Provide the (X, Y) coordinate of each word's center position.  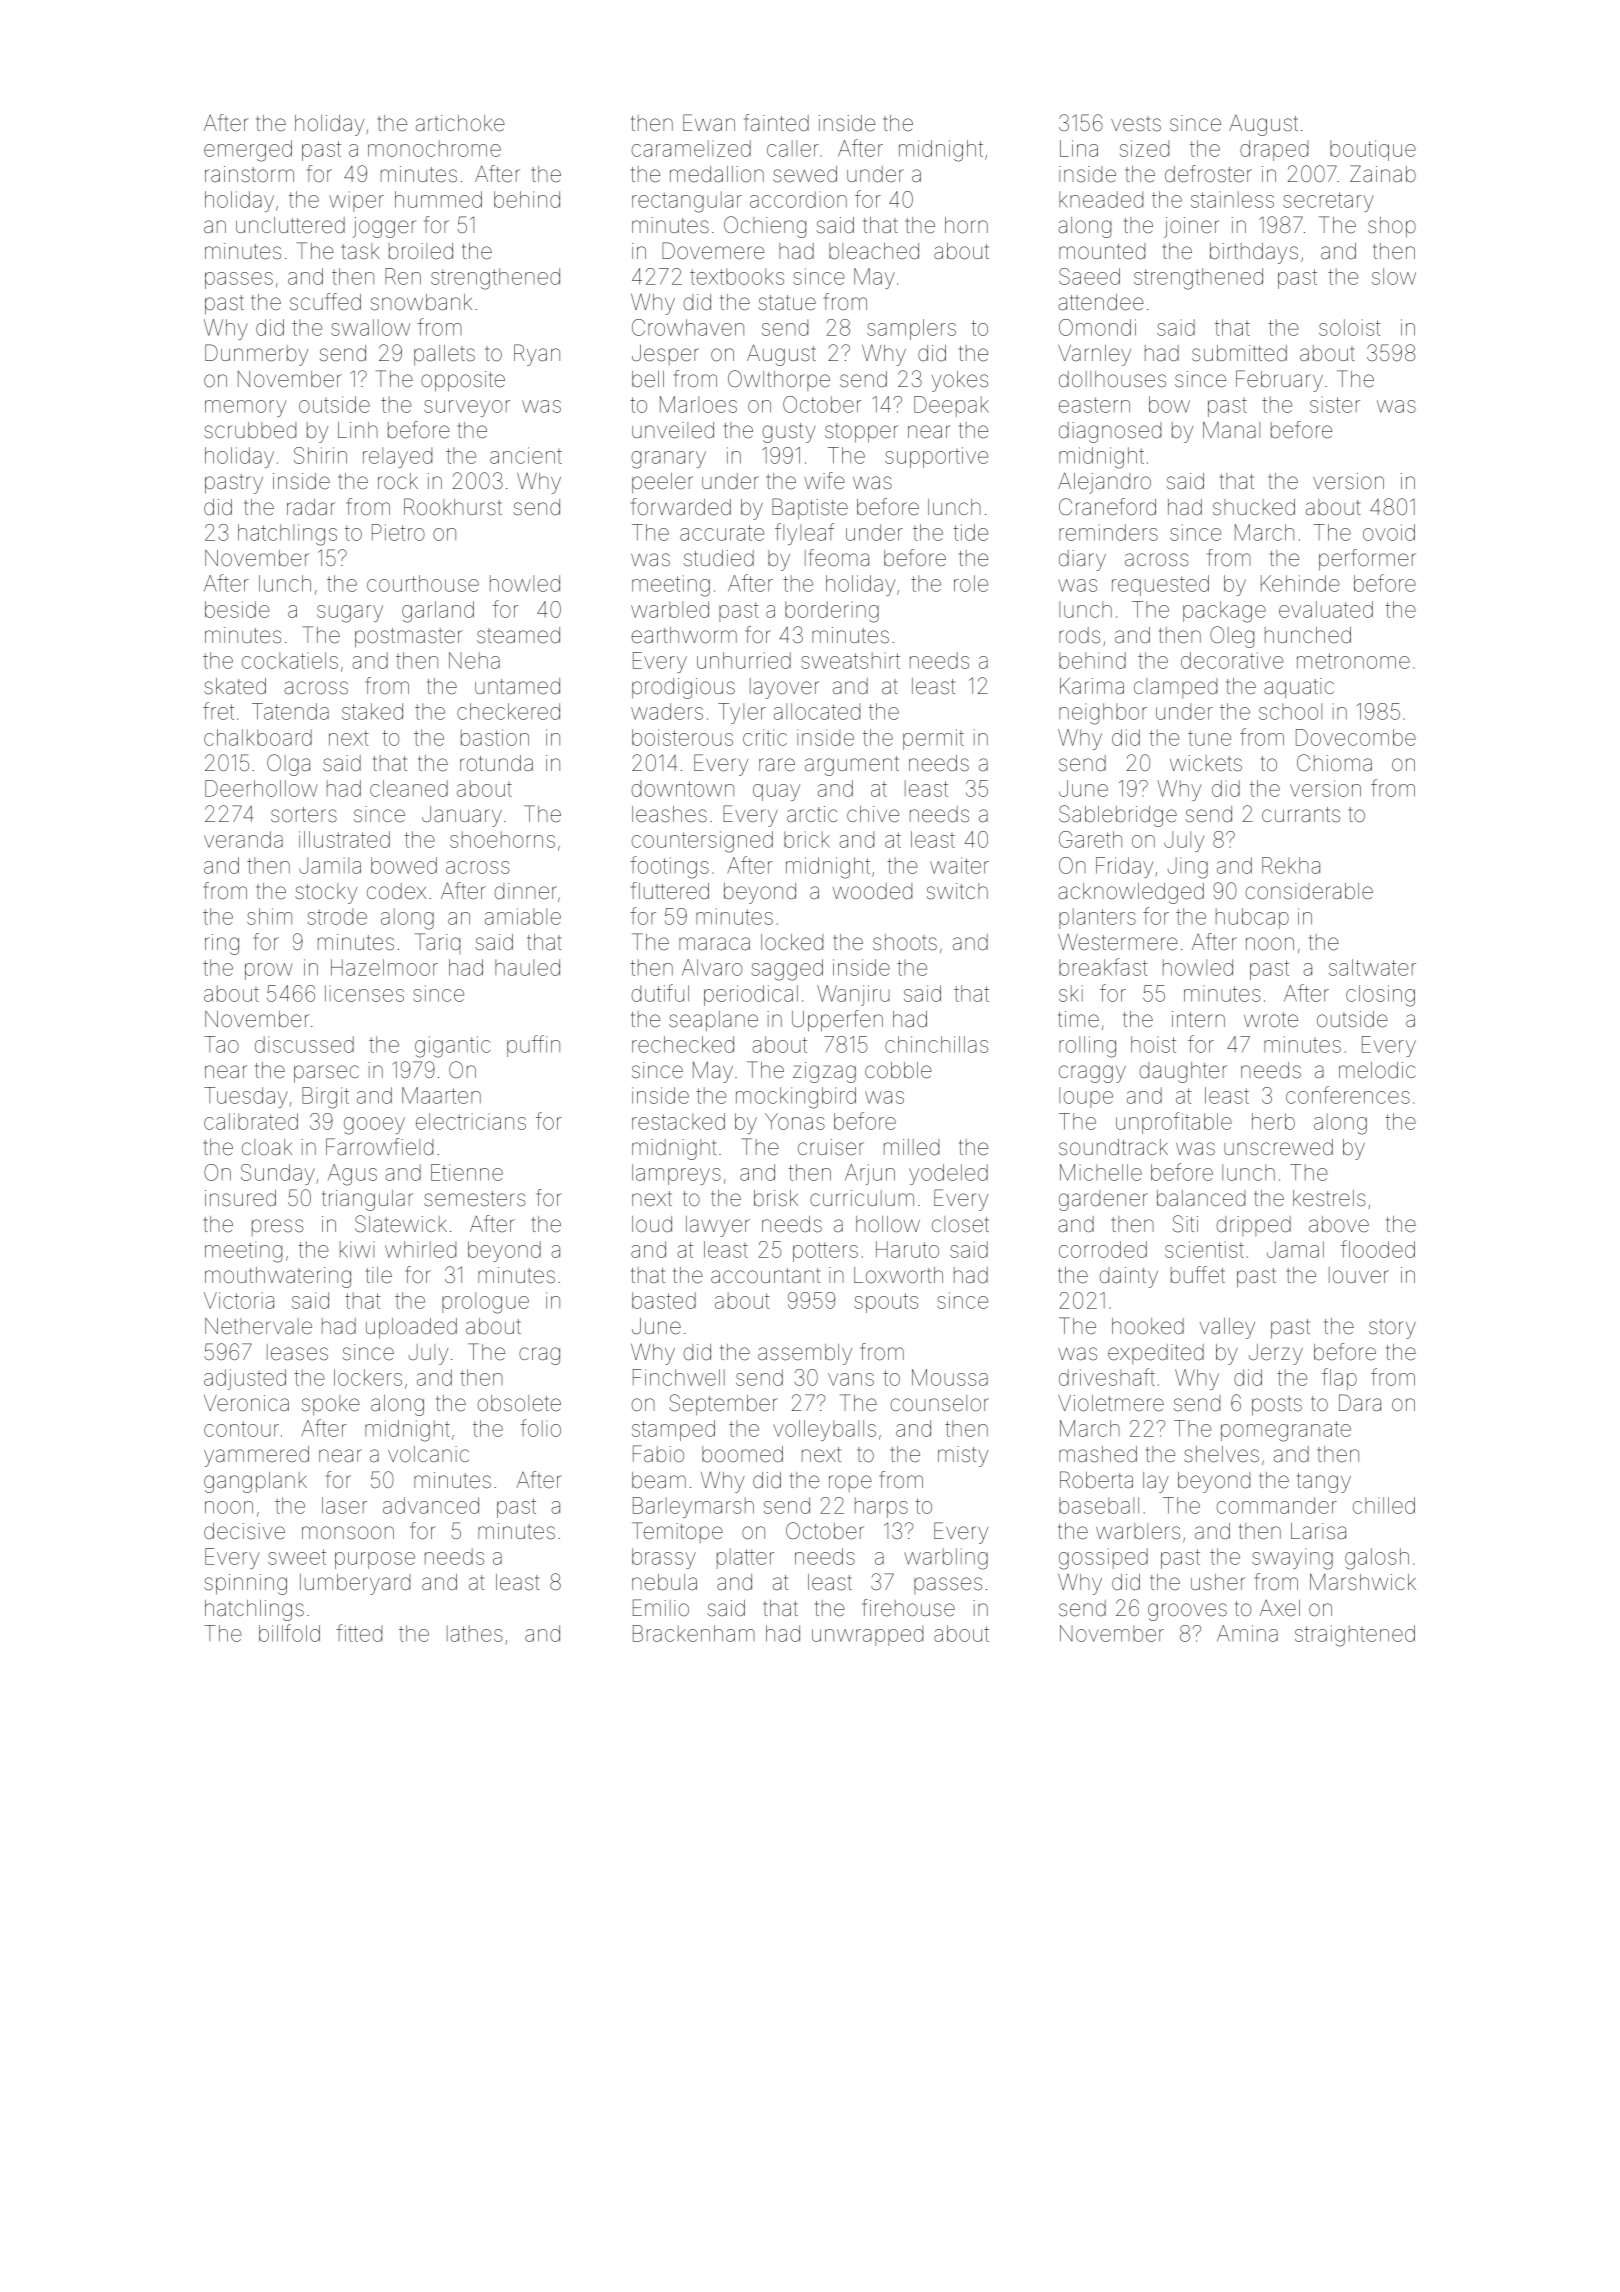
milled (911, 1147)
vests (1136, 124)
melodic (1377, 1070)
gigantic (453, 1047)
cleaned (409, 788)
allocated (817, 711)
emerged (248, 151)
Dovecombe (1356, 737)
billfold (289, 1633)
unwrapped (867, 1635)
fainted (776, 123)
